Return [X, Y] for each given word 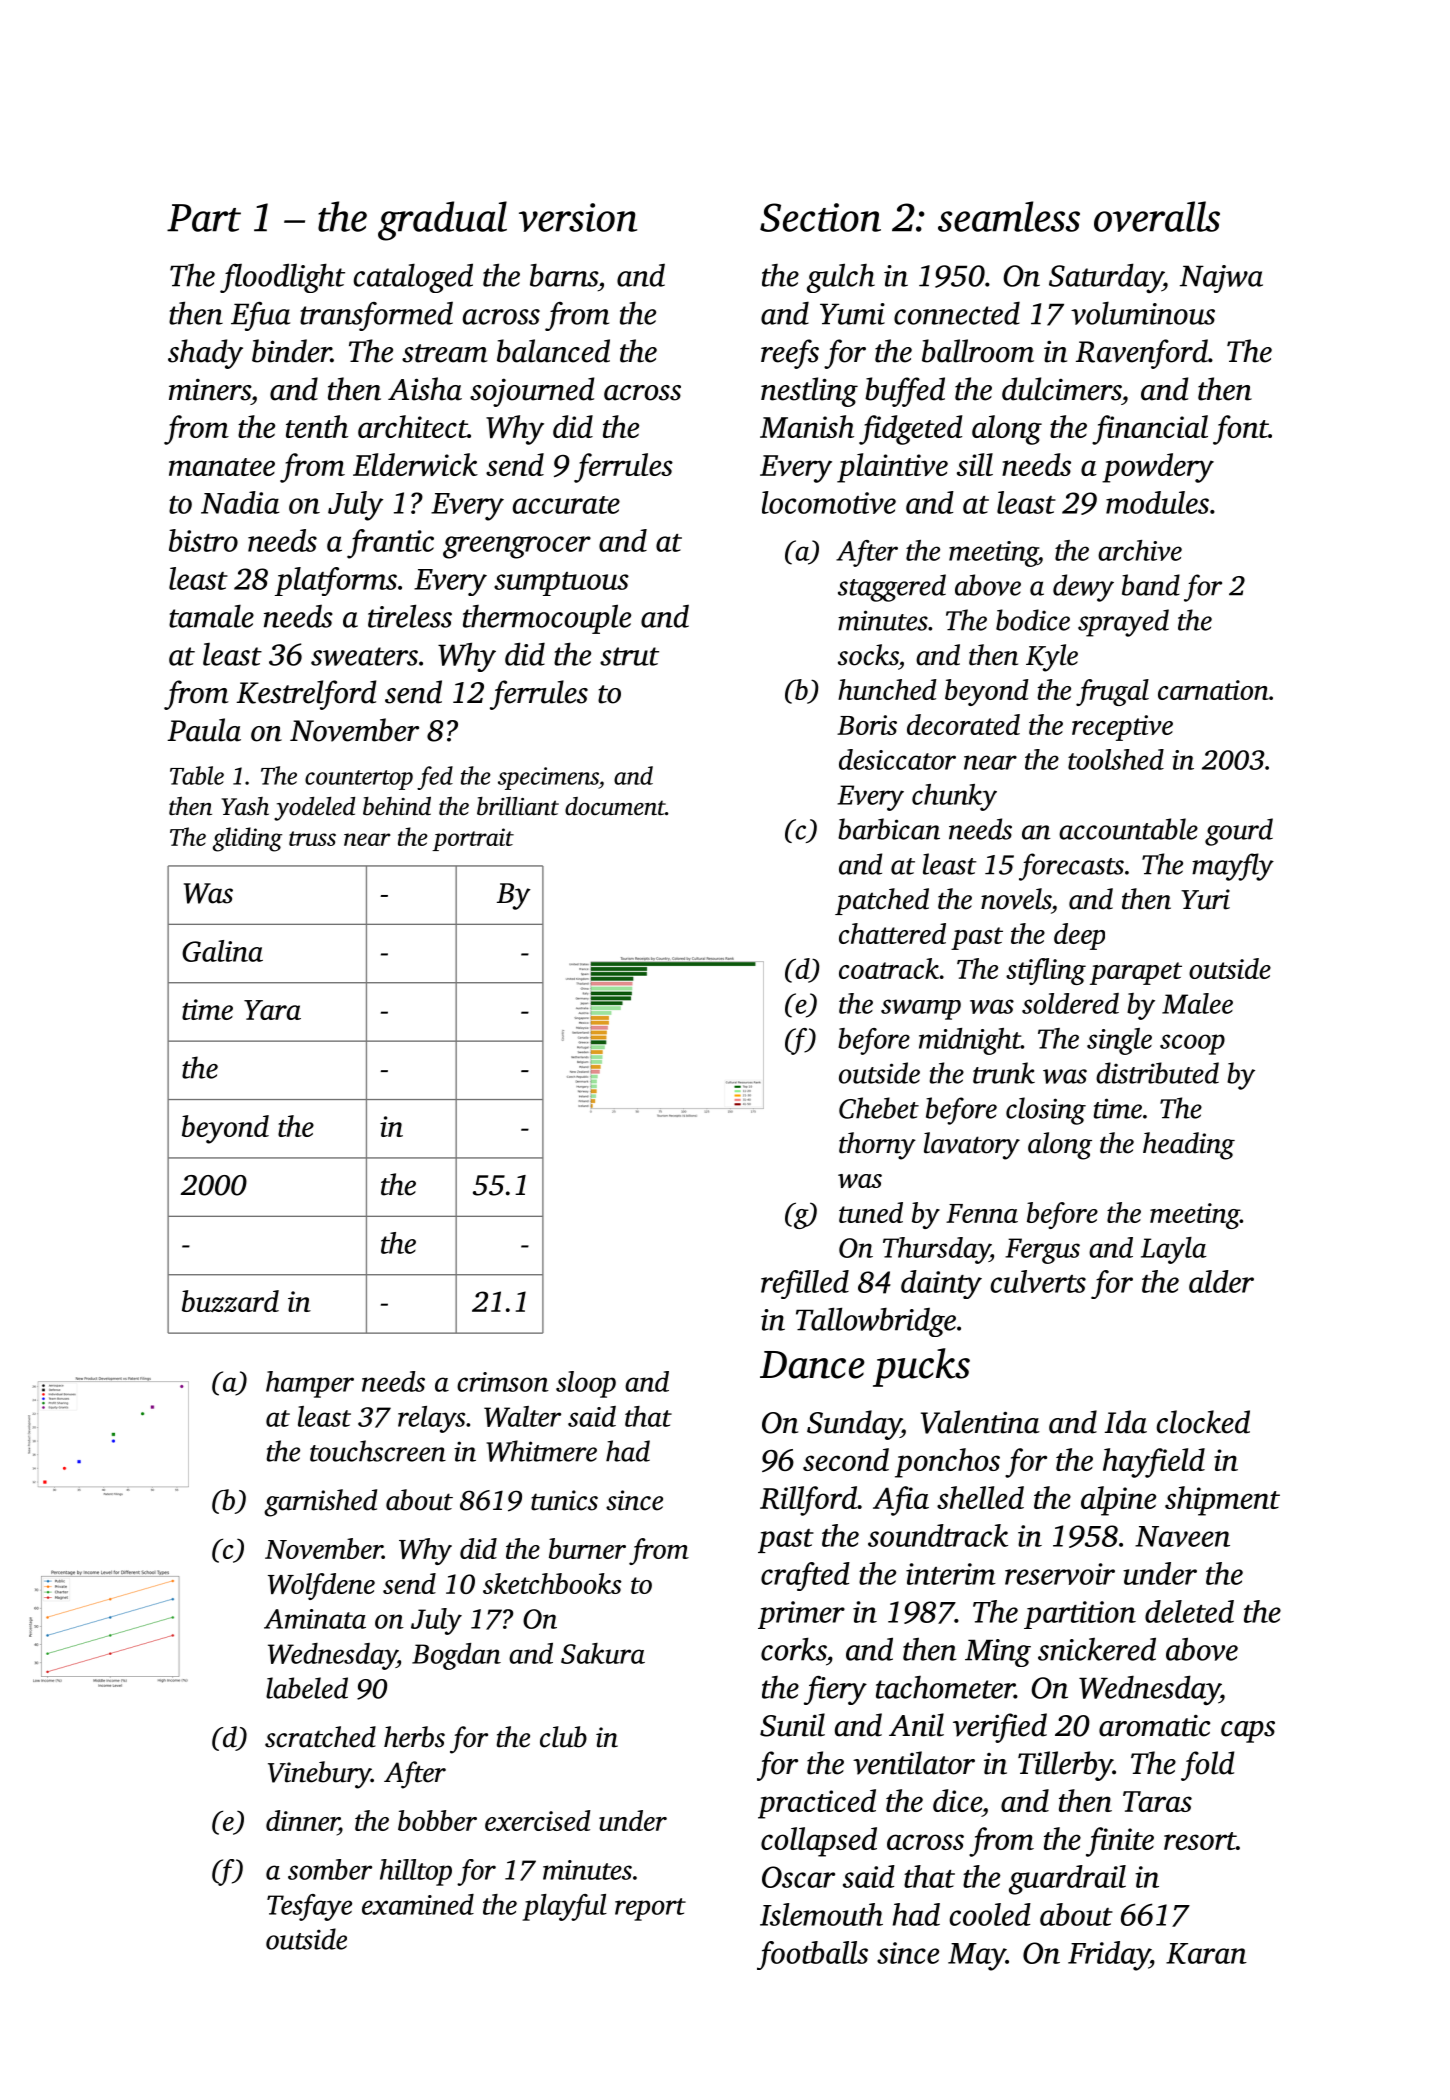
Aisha [425, 389]
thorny [877, 1146]
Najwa [1221, 279]
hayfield [1154, 1463]
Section [820, 217]
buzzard [230, 1301]
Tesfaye [309, 1907]
